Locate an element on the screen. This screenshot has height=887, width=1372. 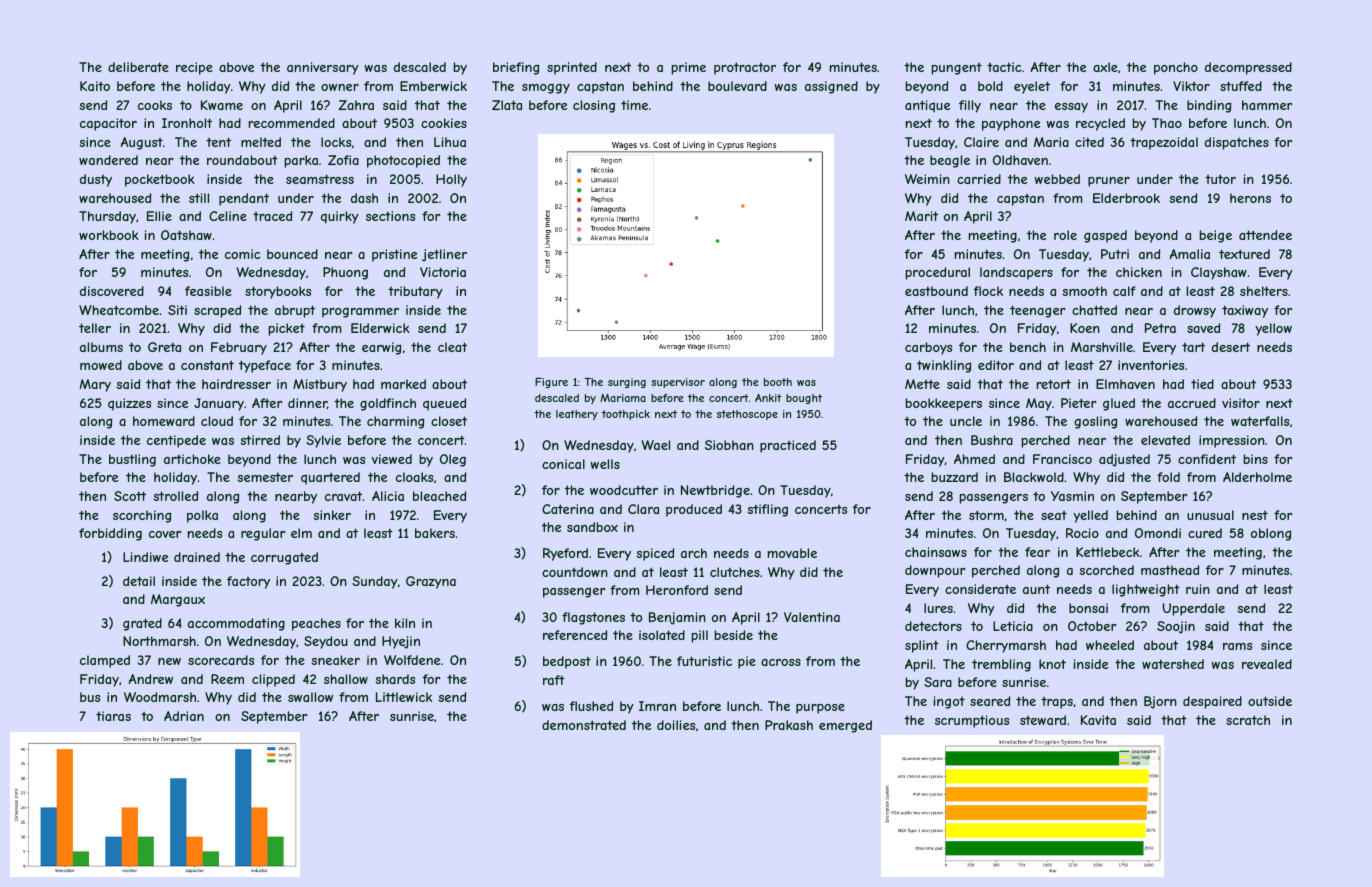
Hyejin is located at coordinates (401, 642).
